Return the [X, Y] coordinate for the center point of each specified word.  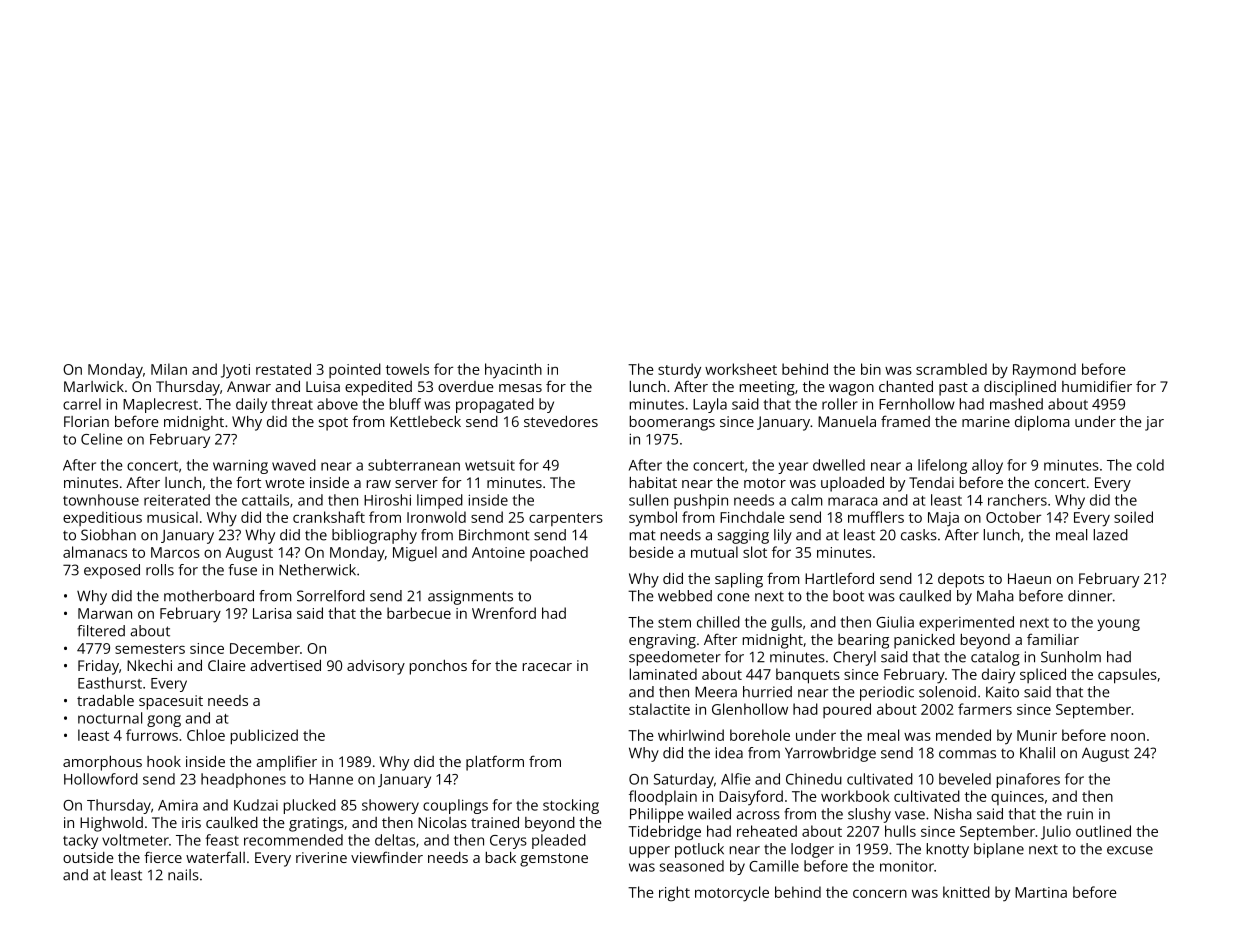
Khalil [1037, 753]
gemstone [554, 860]
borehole [760, 735]
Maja [943, 519]
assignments [470, 597]
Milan [169, 369]
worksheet [741, 369]
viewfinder [387, 857]
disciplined [1020, 388]
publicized [264, 737]
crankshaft [329, 517]
